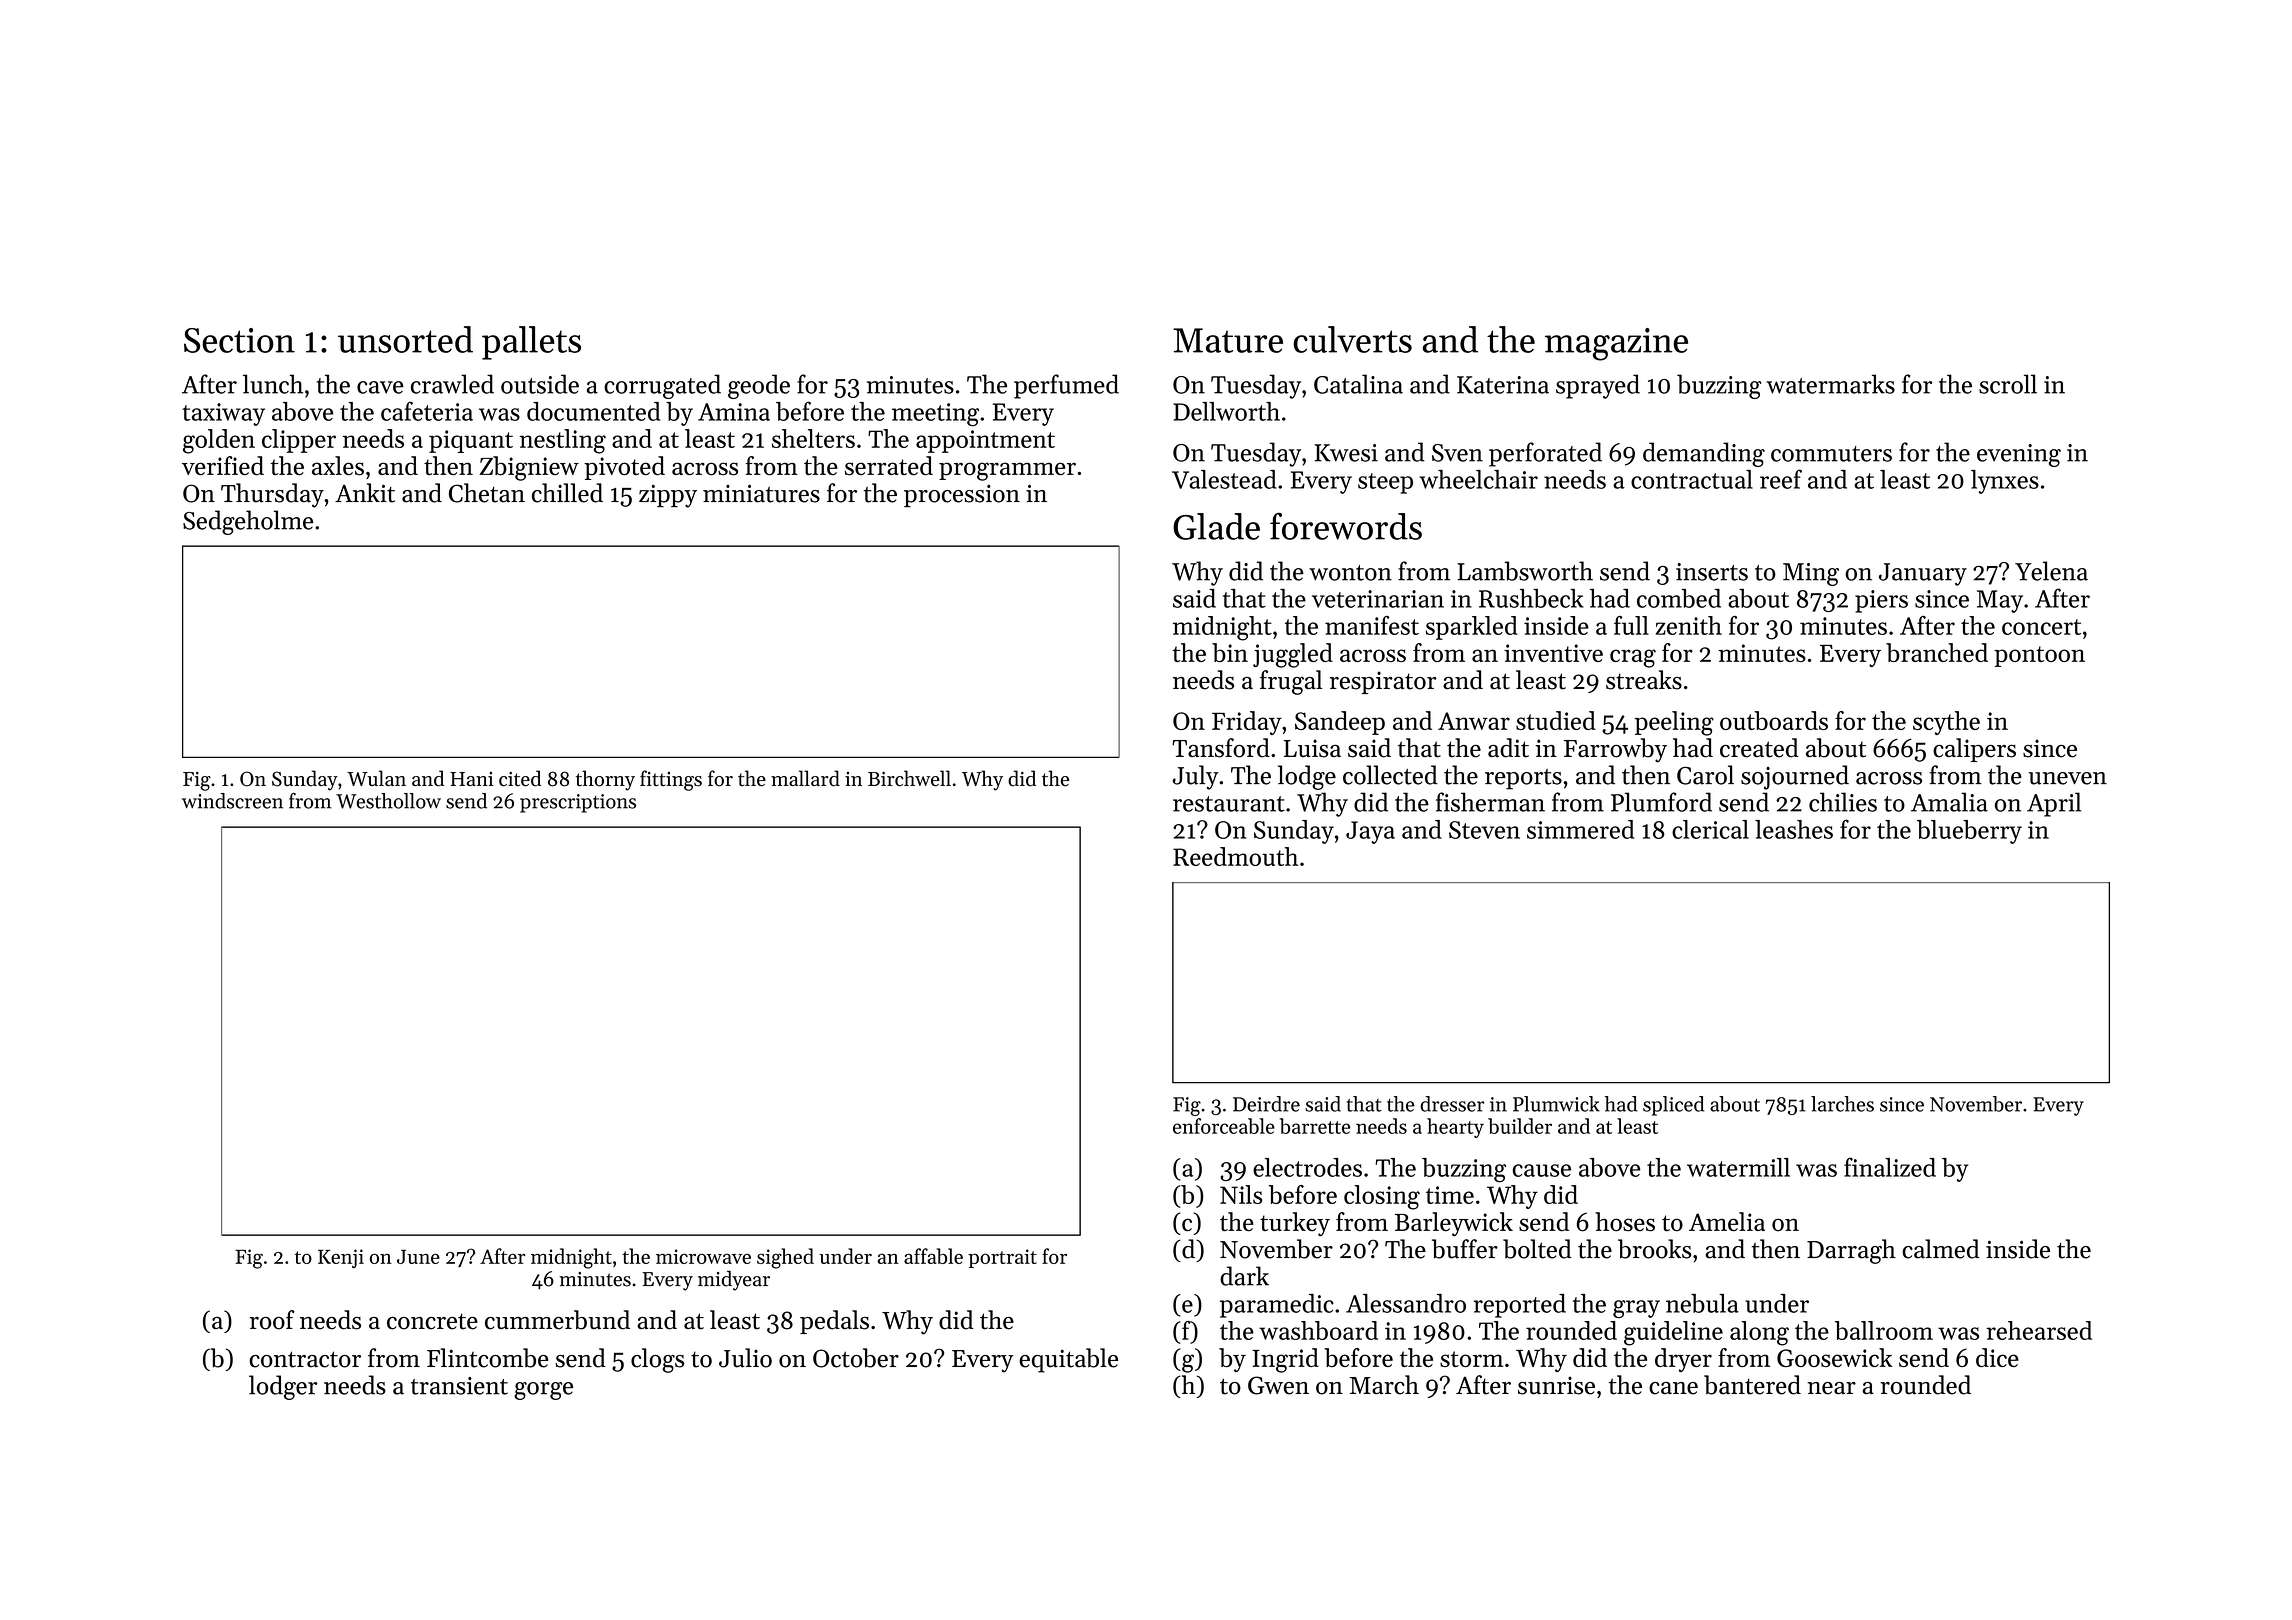  Describe the element at coordinates (540, 384) in the image. I see `outside` at that location.
